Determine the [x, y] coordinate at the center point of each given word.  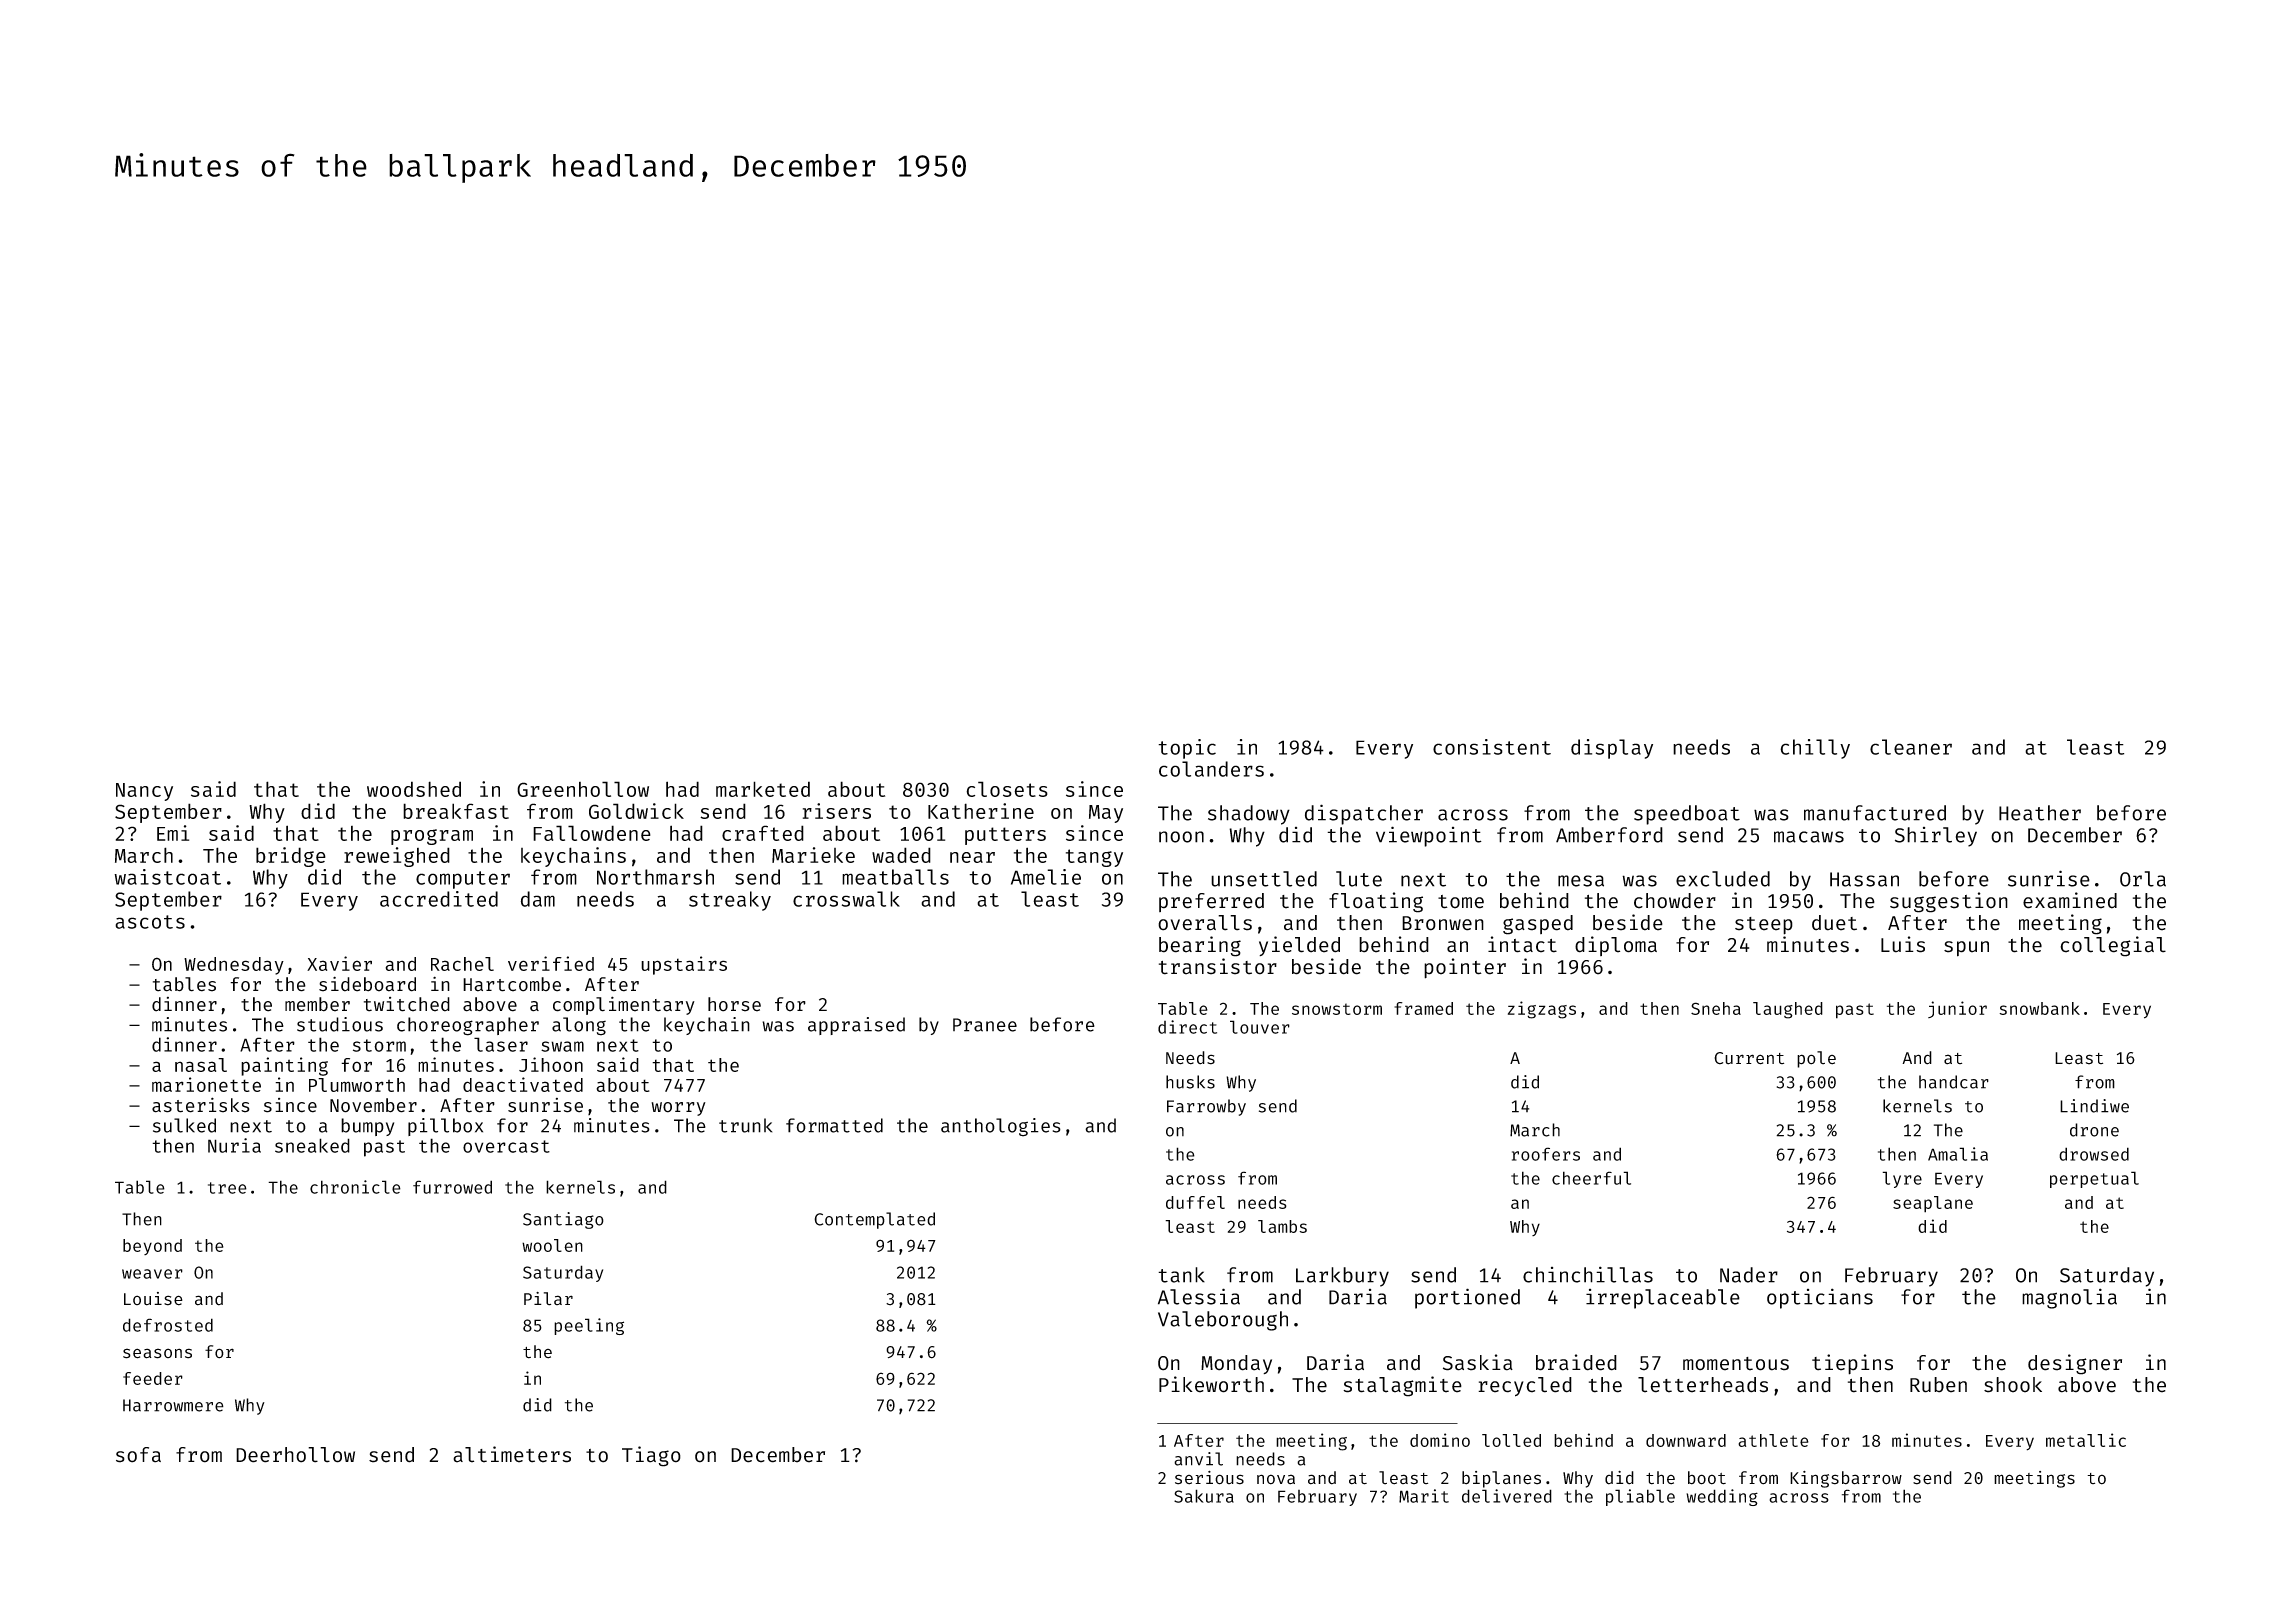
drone [2094, 1130]
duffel [1195, 1202]
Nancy [144, 792]
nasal [201, 1065]
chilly [1815, 749]
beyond [152, 1247]
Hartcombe [512, 984]
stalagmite [1402, 1386]
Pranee [985, 1025]
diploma [1616, 946]
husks [1190, 1082]
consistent [1492, 747]
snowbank [2039, 1008]
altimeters [512, 1454]
